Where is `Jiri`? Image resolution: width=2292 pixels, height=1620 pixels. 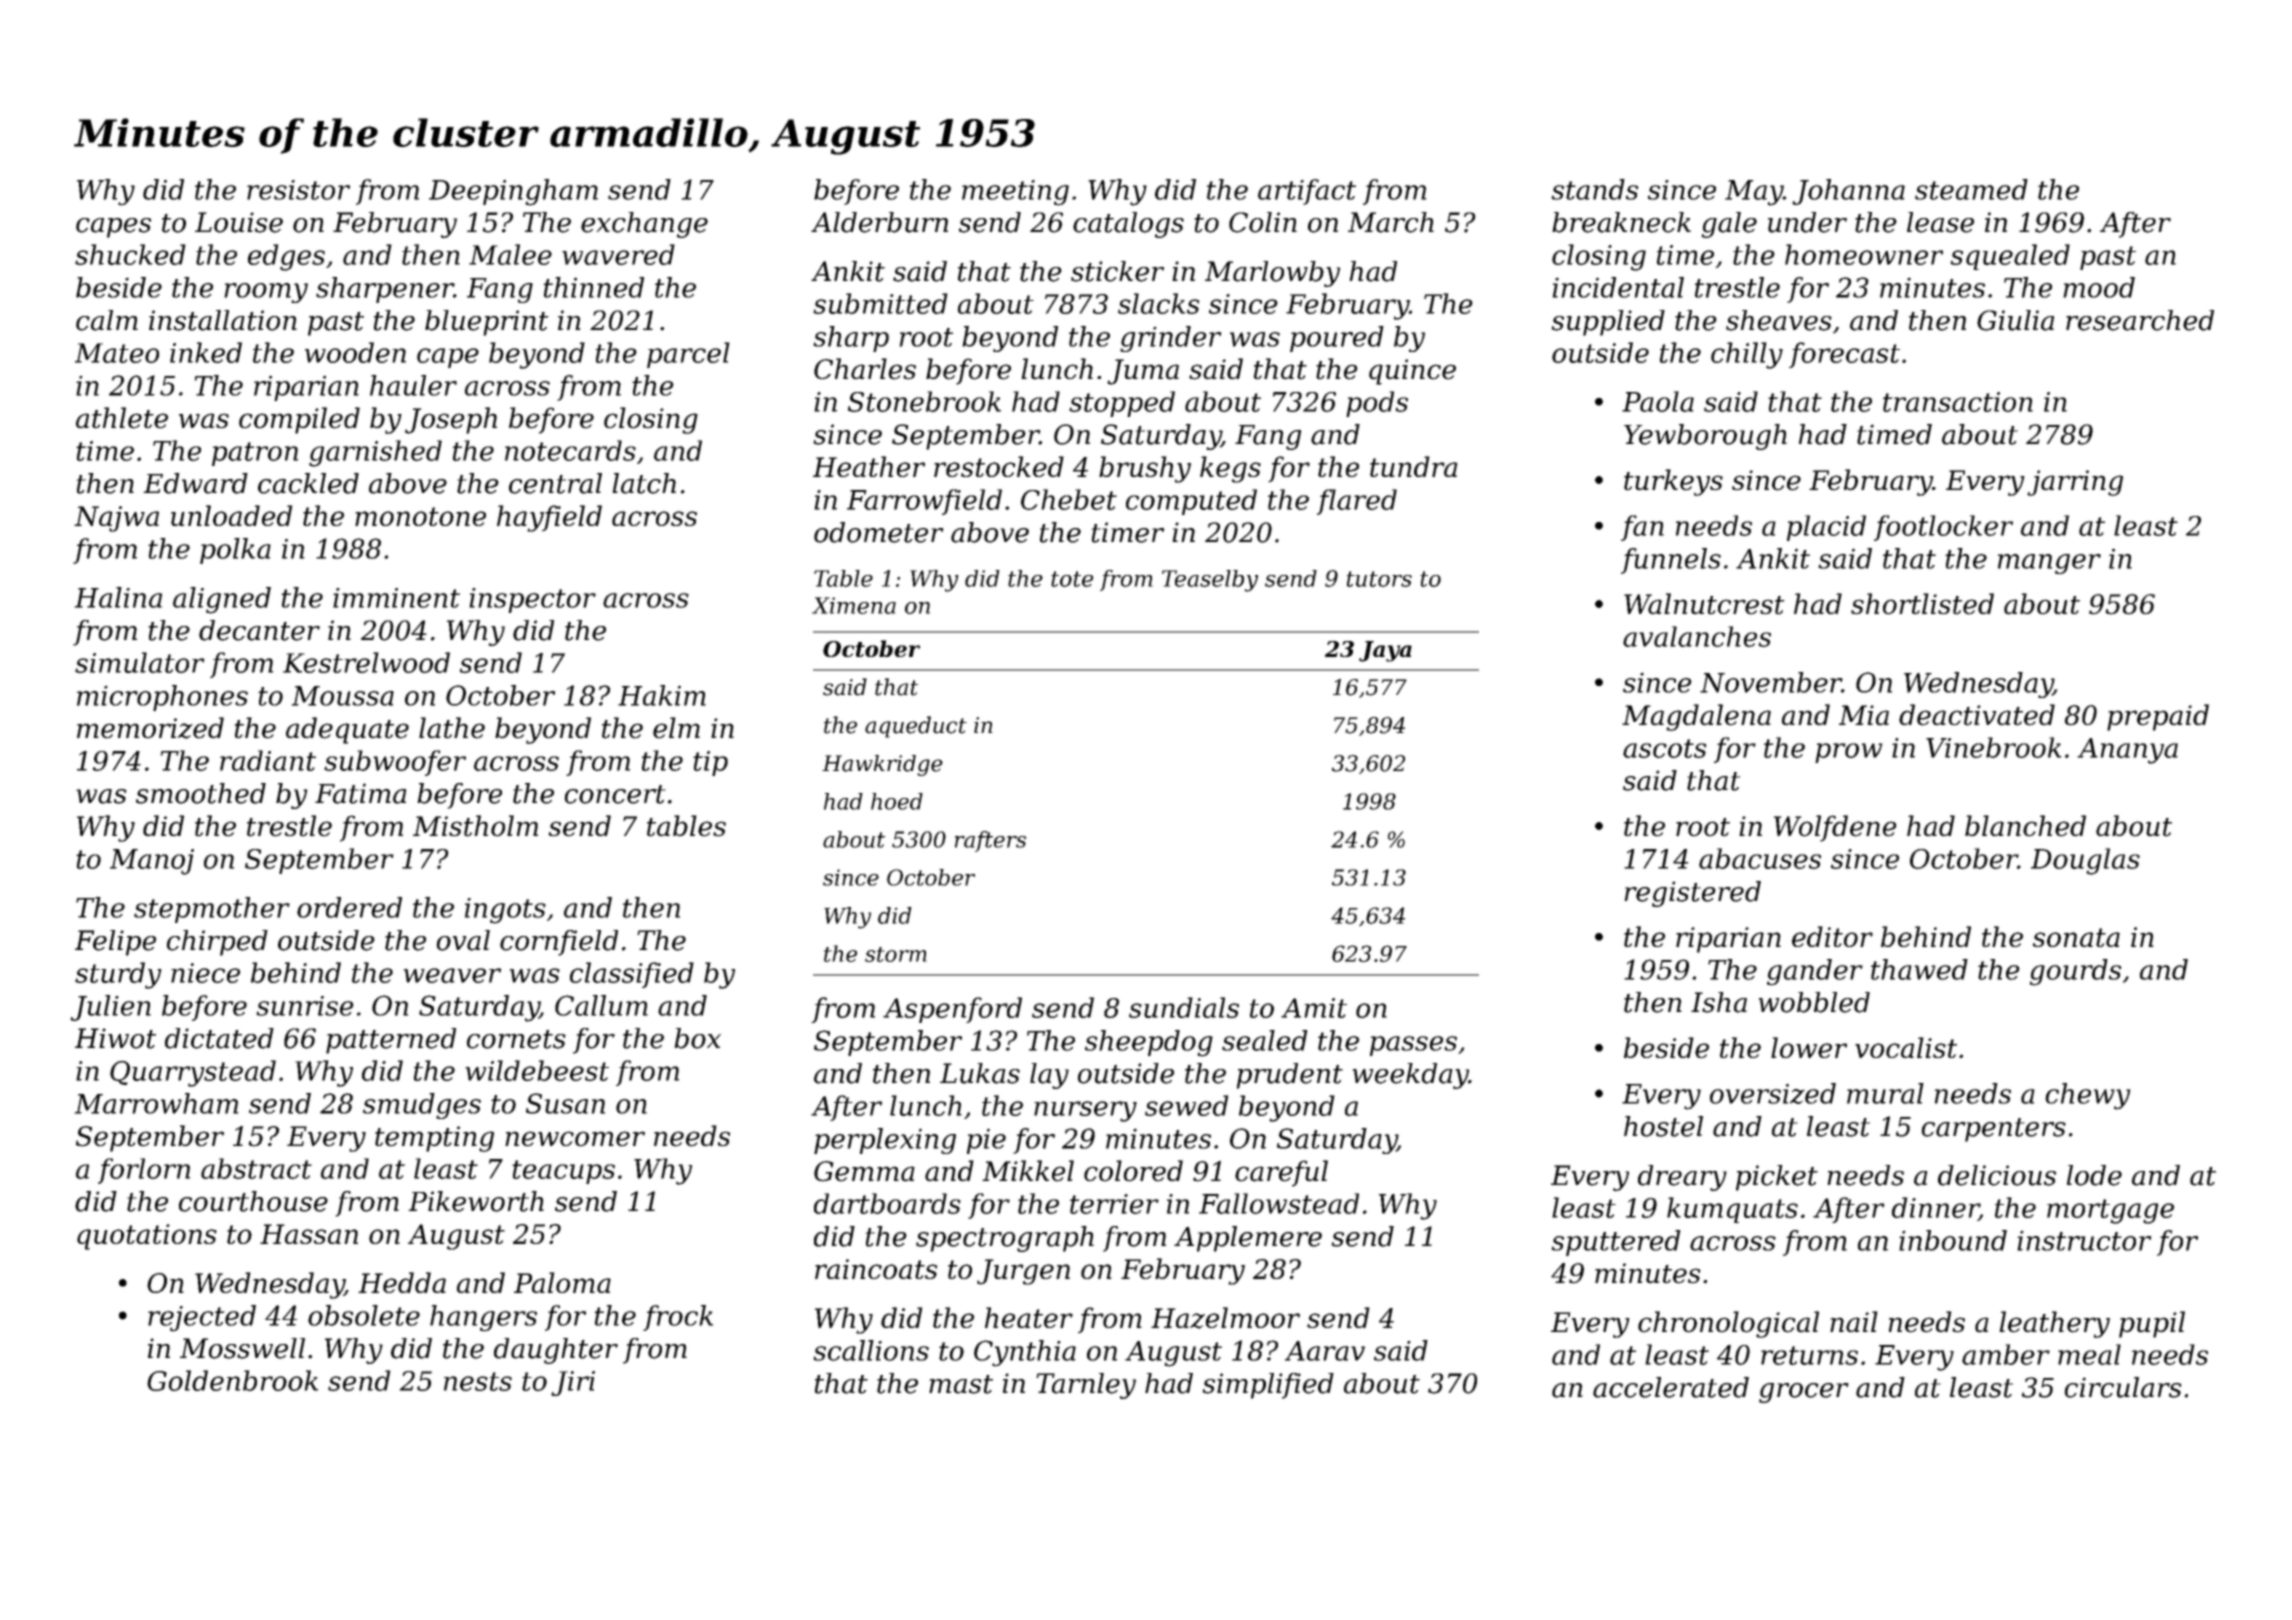
Jiri is located at coordinates (573, 1383).
